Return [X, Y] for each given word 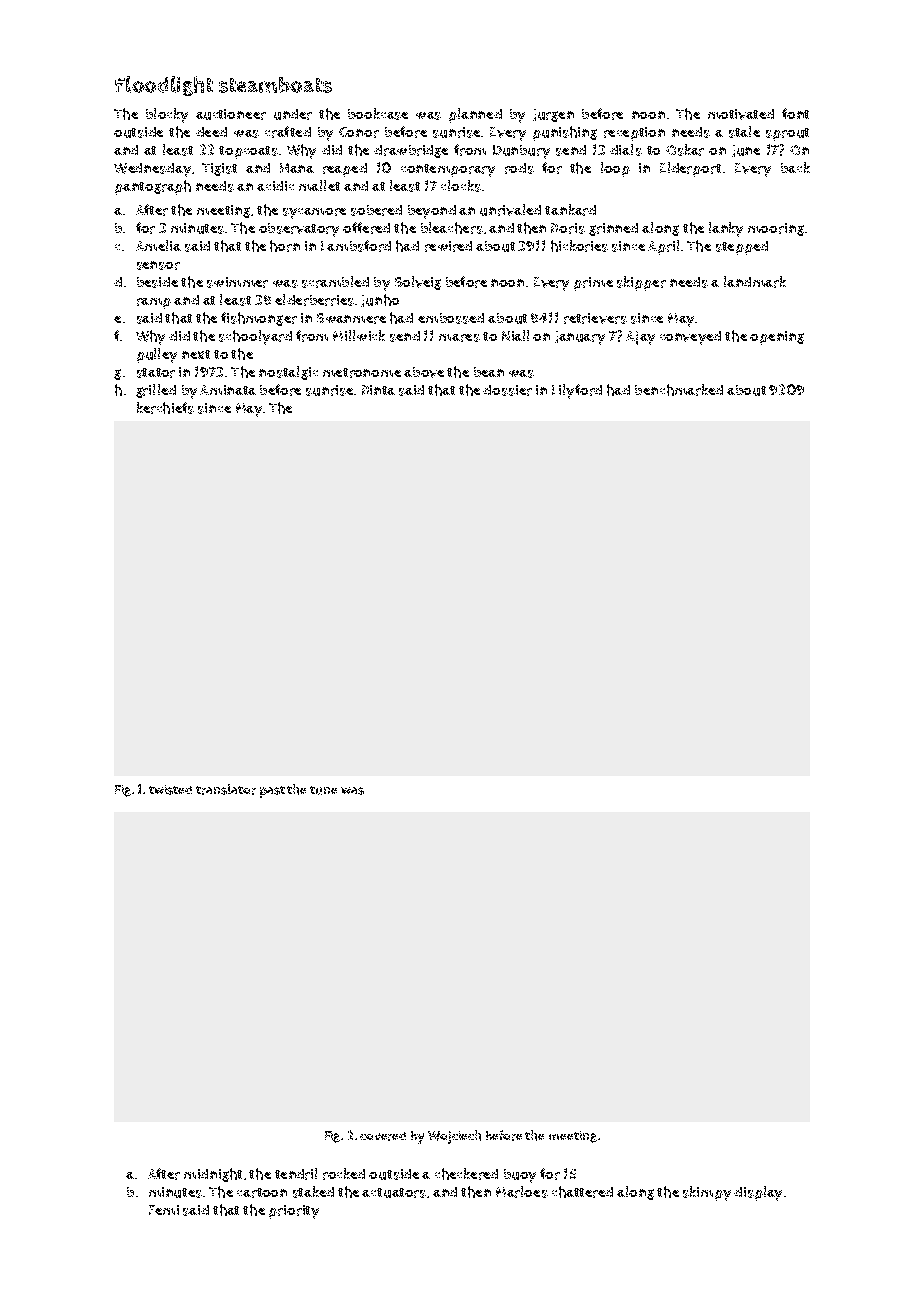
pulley [157, 355]
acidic [275, 186]
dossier [507, 390]
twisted [170, 790]
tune [323, 790]
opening [777, 338]
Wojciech [454, 1137]
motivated [741, 114]
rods [519, 168]
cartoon [262, 1193]
